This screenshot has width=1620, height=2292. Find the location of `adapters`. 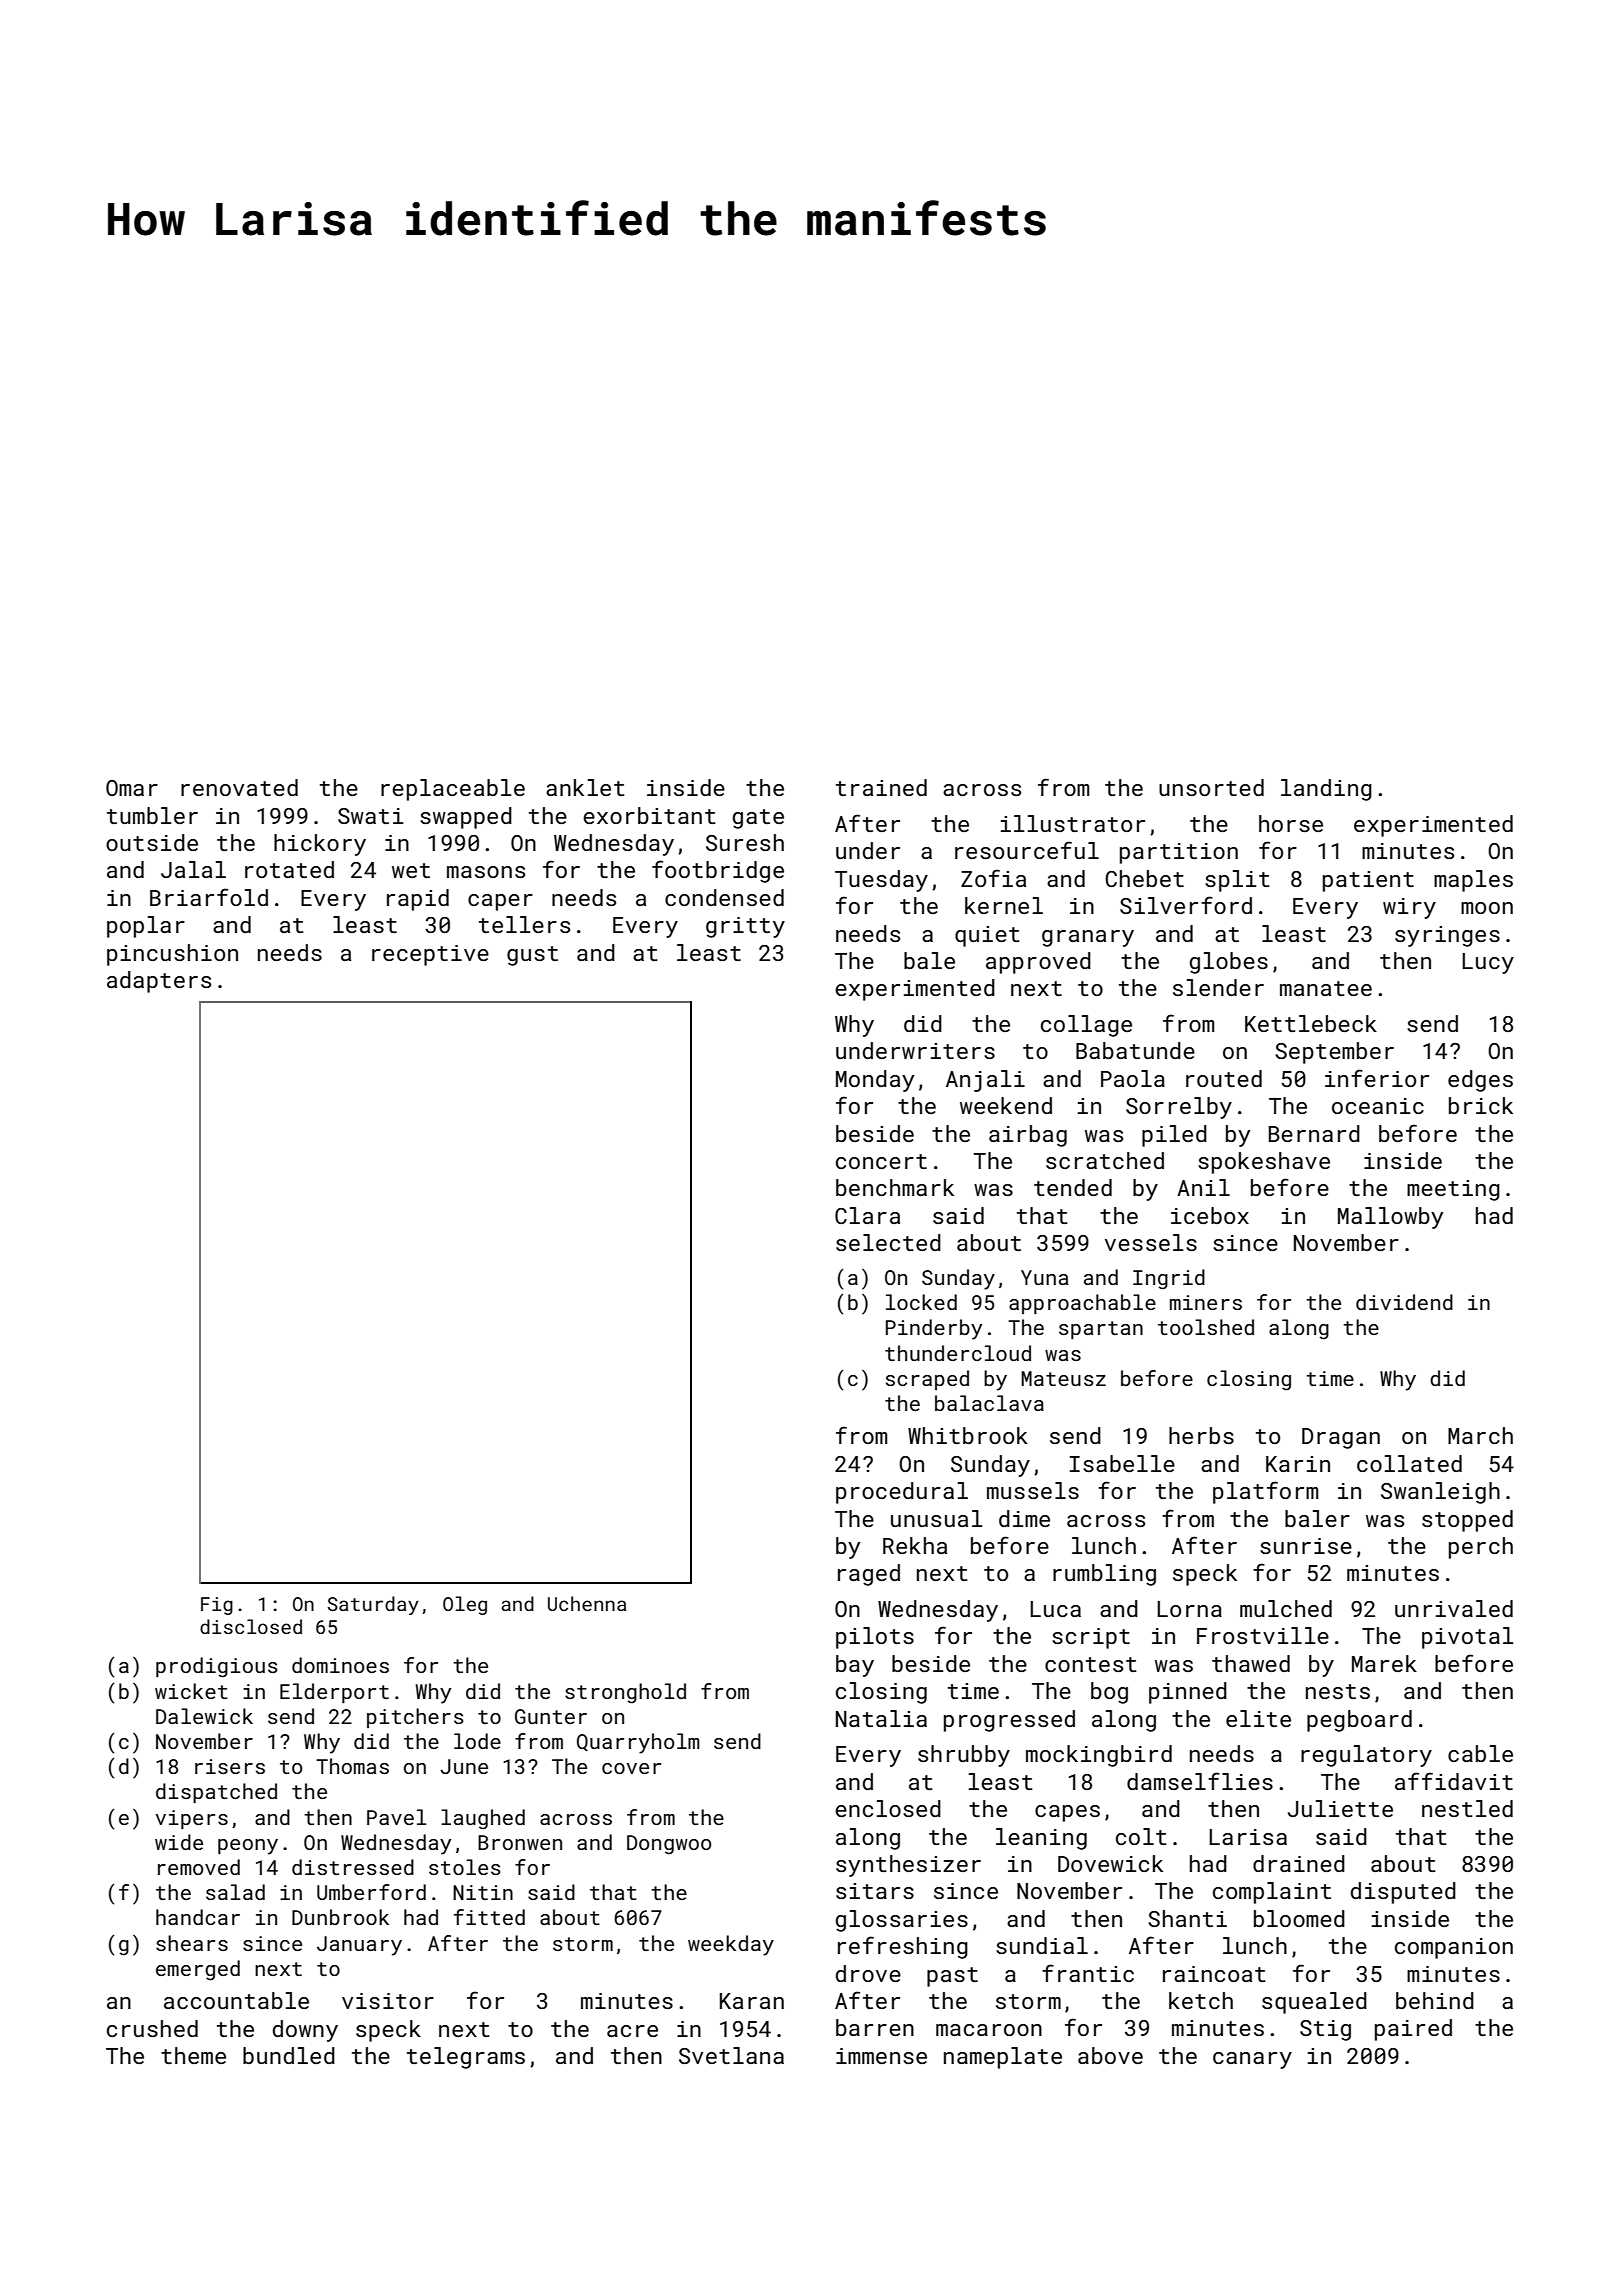

adapters is located at coordinates (159, 982).
